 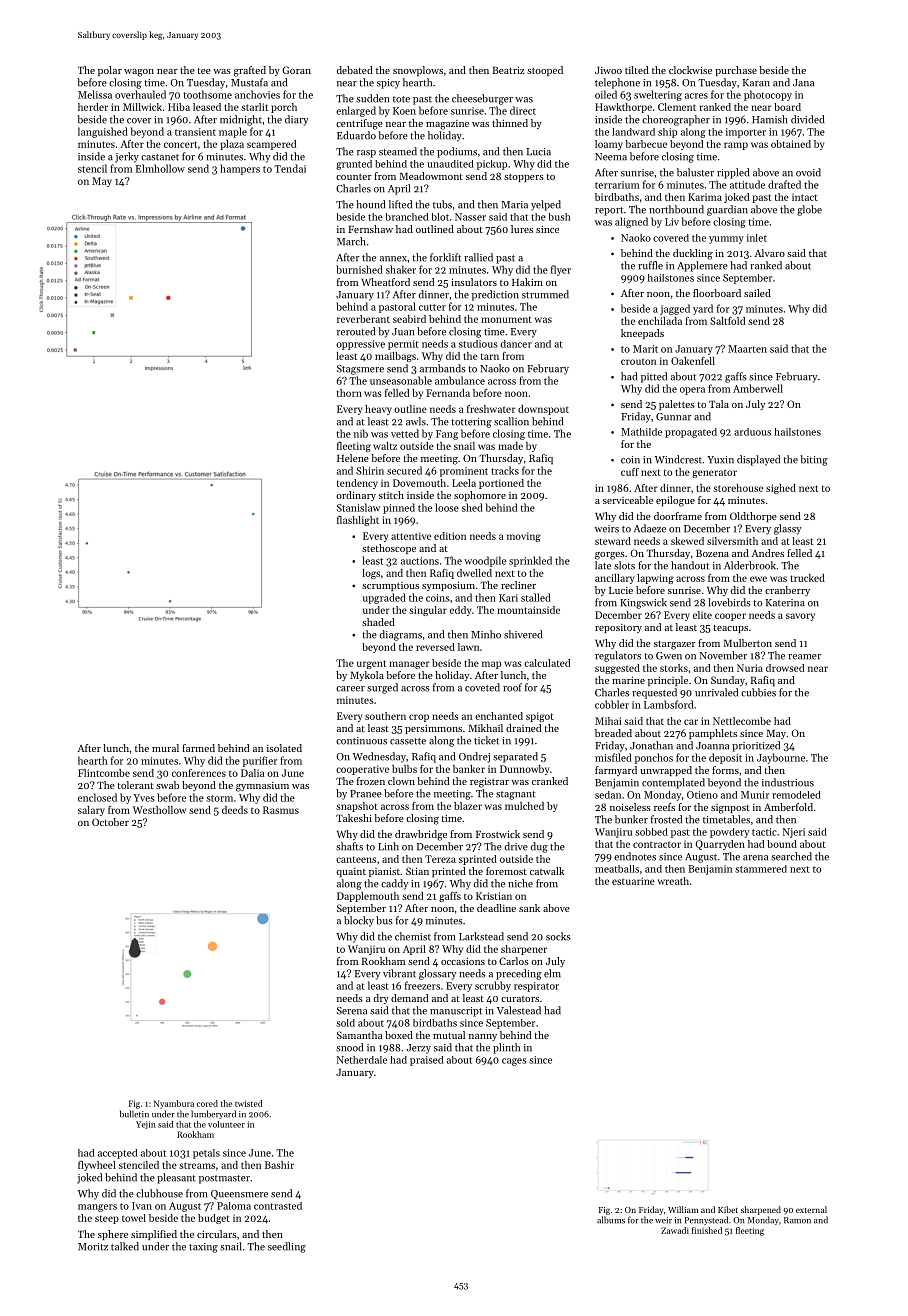 What do you see at coordinates (407, 217) in the image?
I see `branched` at bounding box center [407, 217].
